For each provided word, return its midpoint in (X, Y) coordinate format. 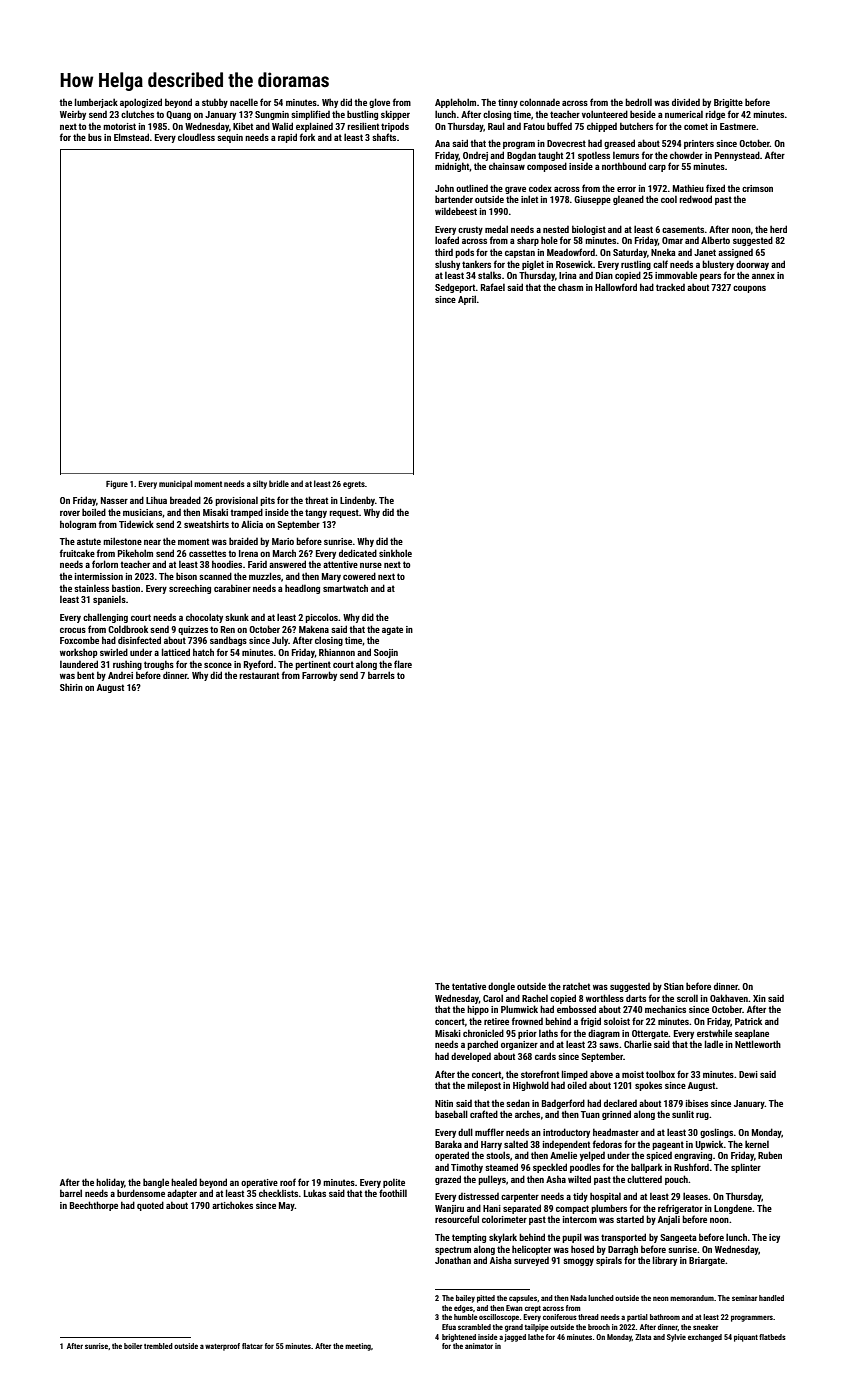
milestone (122, 541)
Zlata (643, 1337)
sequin (230, 138)
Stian (674, 986)
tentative (469, 986)
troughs (159, 665)
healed (184, 1182)
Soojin (386, 653)
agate (392, 630)
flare (403, 664)
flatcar (252, 1346)
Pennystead (737, 156)
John (444, 188)
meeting (358, 1347)
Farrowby (319, 676)
